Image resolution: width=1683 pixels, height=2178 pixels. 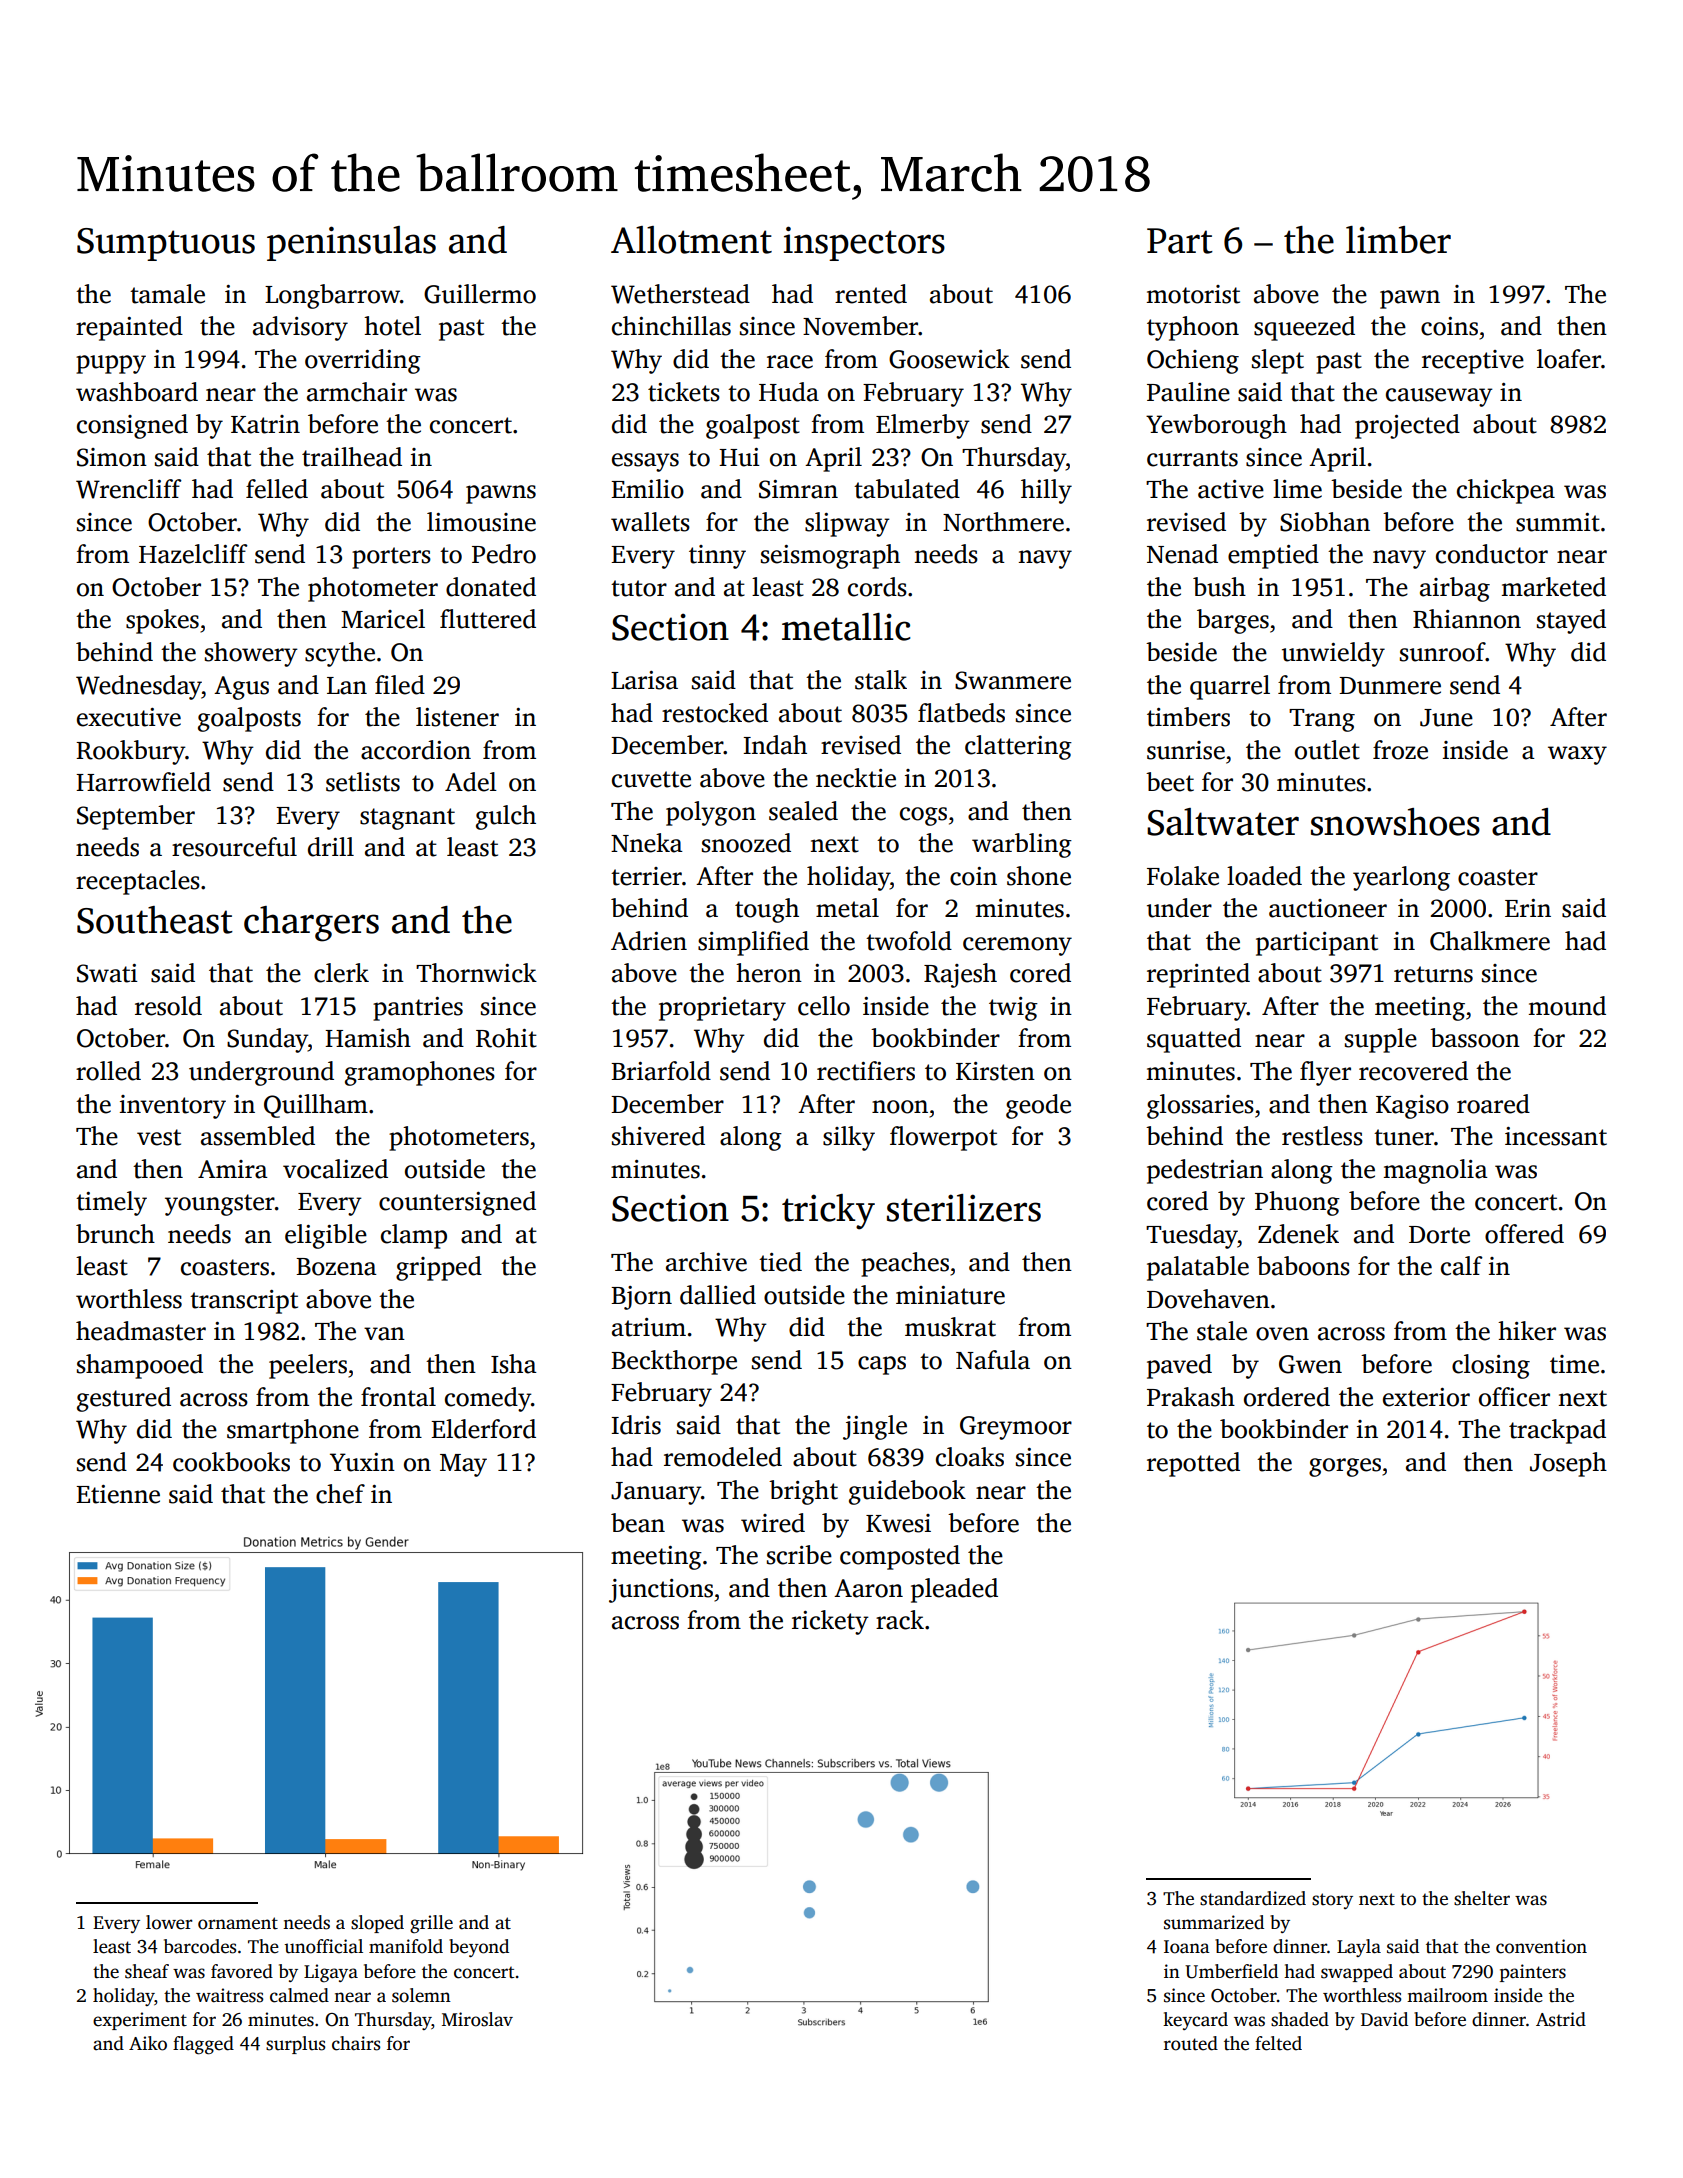 I want to click on summit, so click(x=1558, y=522).
